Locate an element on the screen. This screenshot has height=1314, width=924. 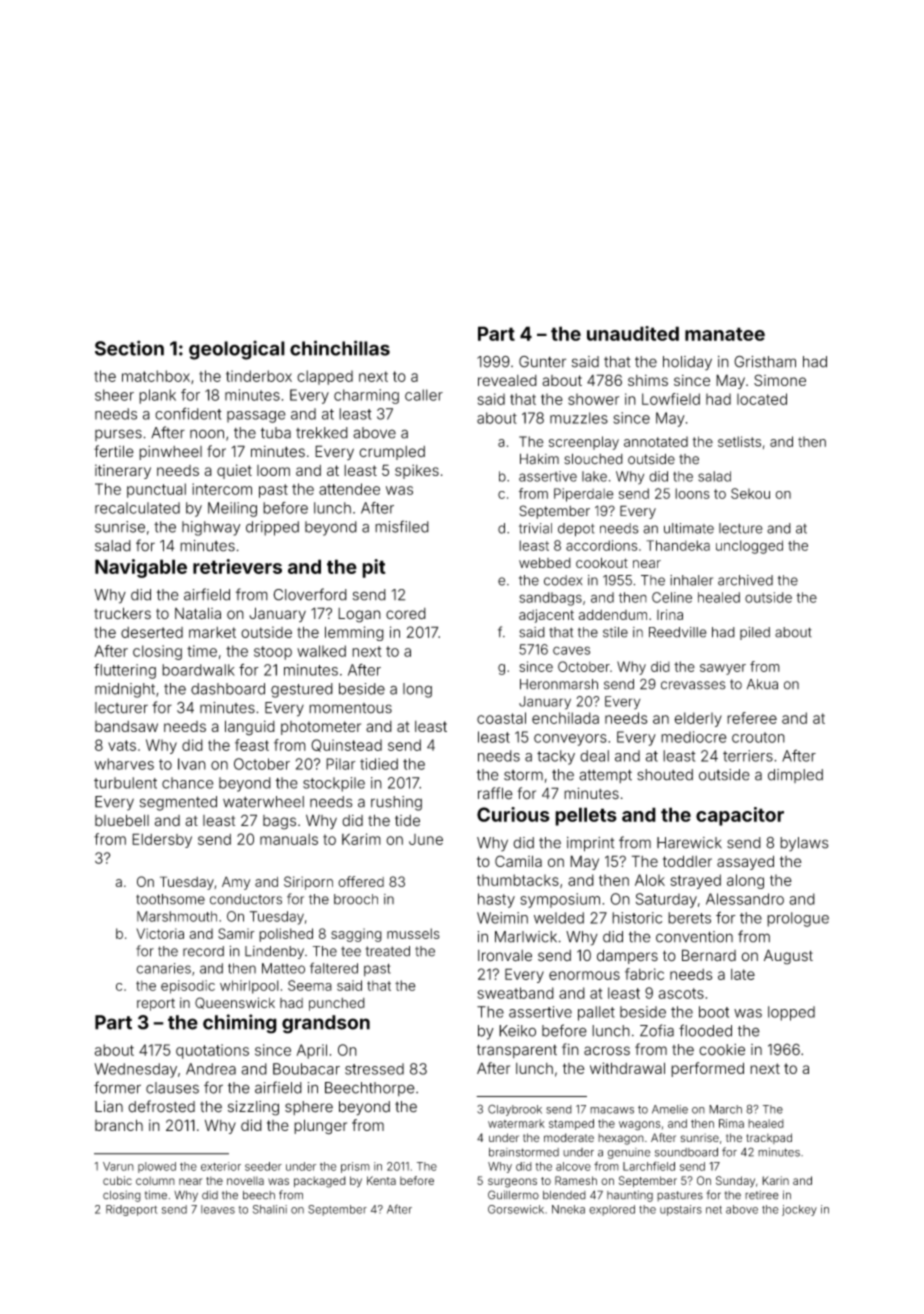
misfiled is located at coordinates (402, 526).
